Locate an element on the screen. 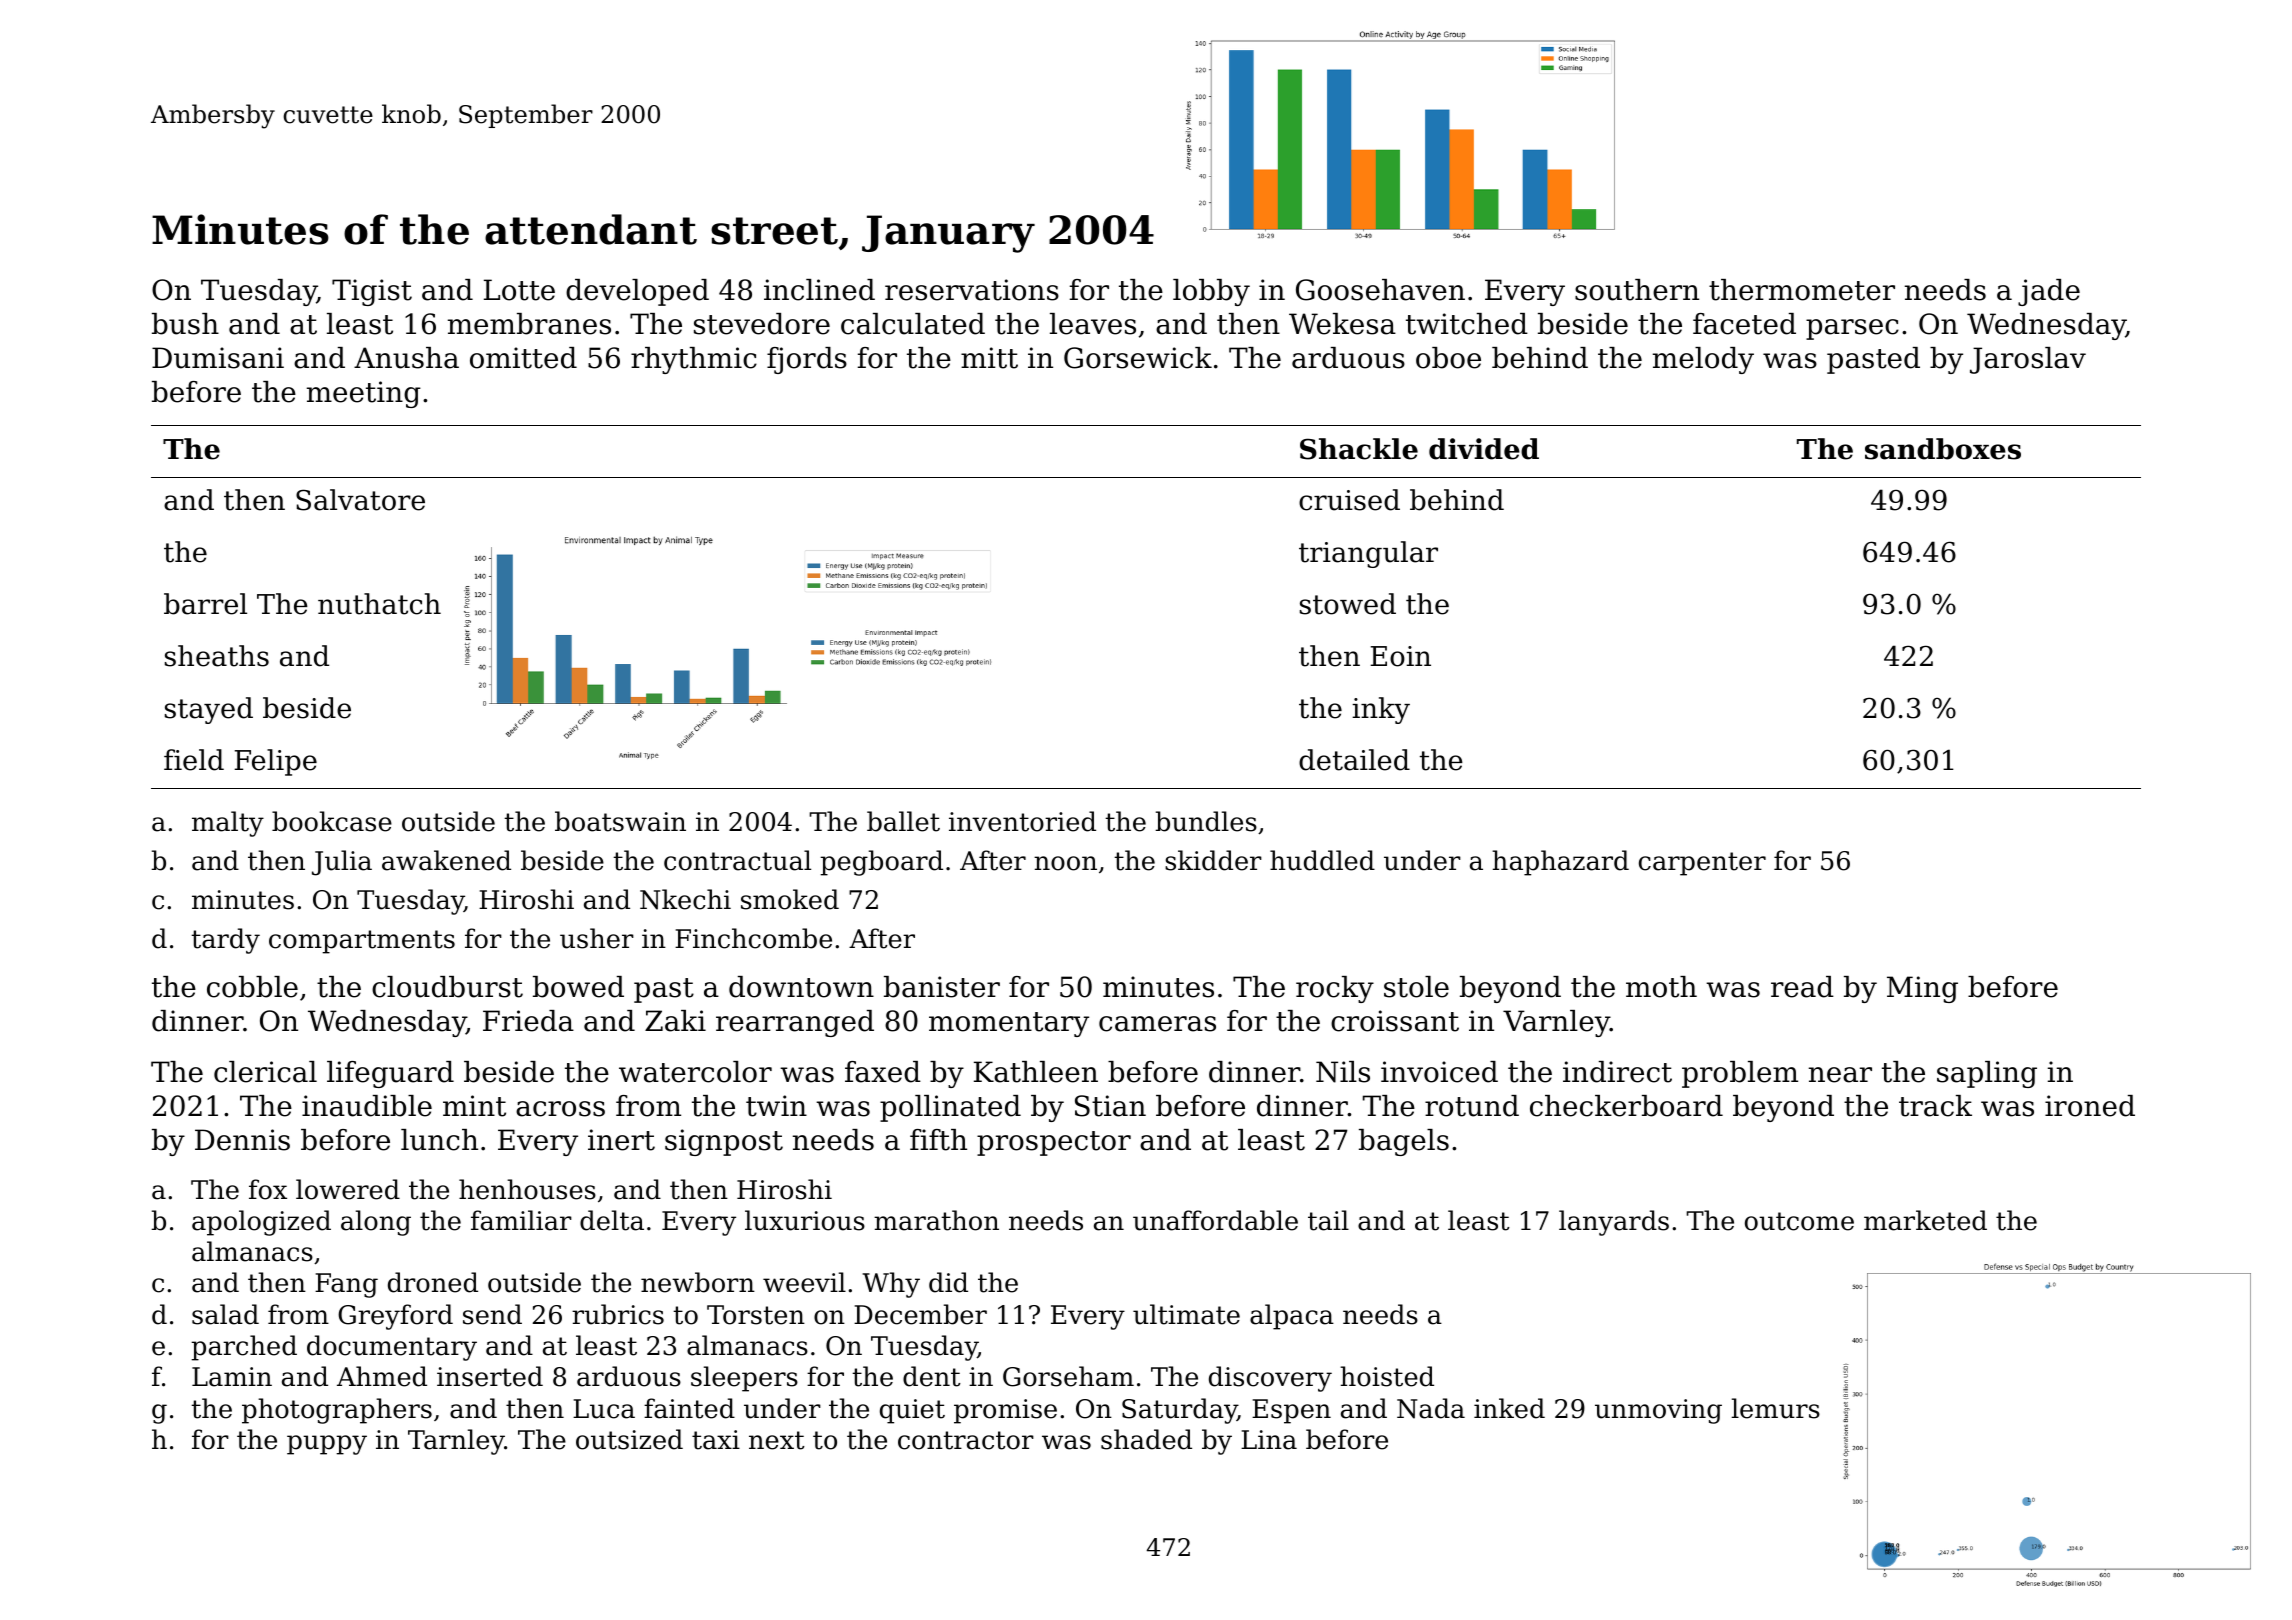 This screenshot has height=1620, width=2292. jade is located at coordinates (2049, 292).
